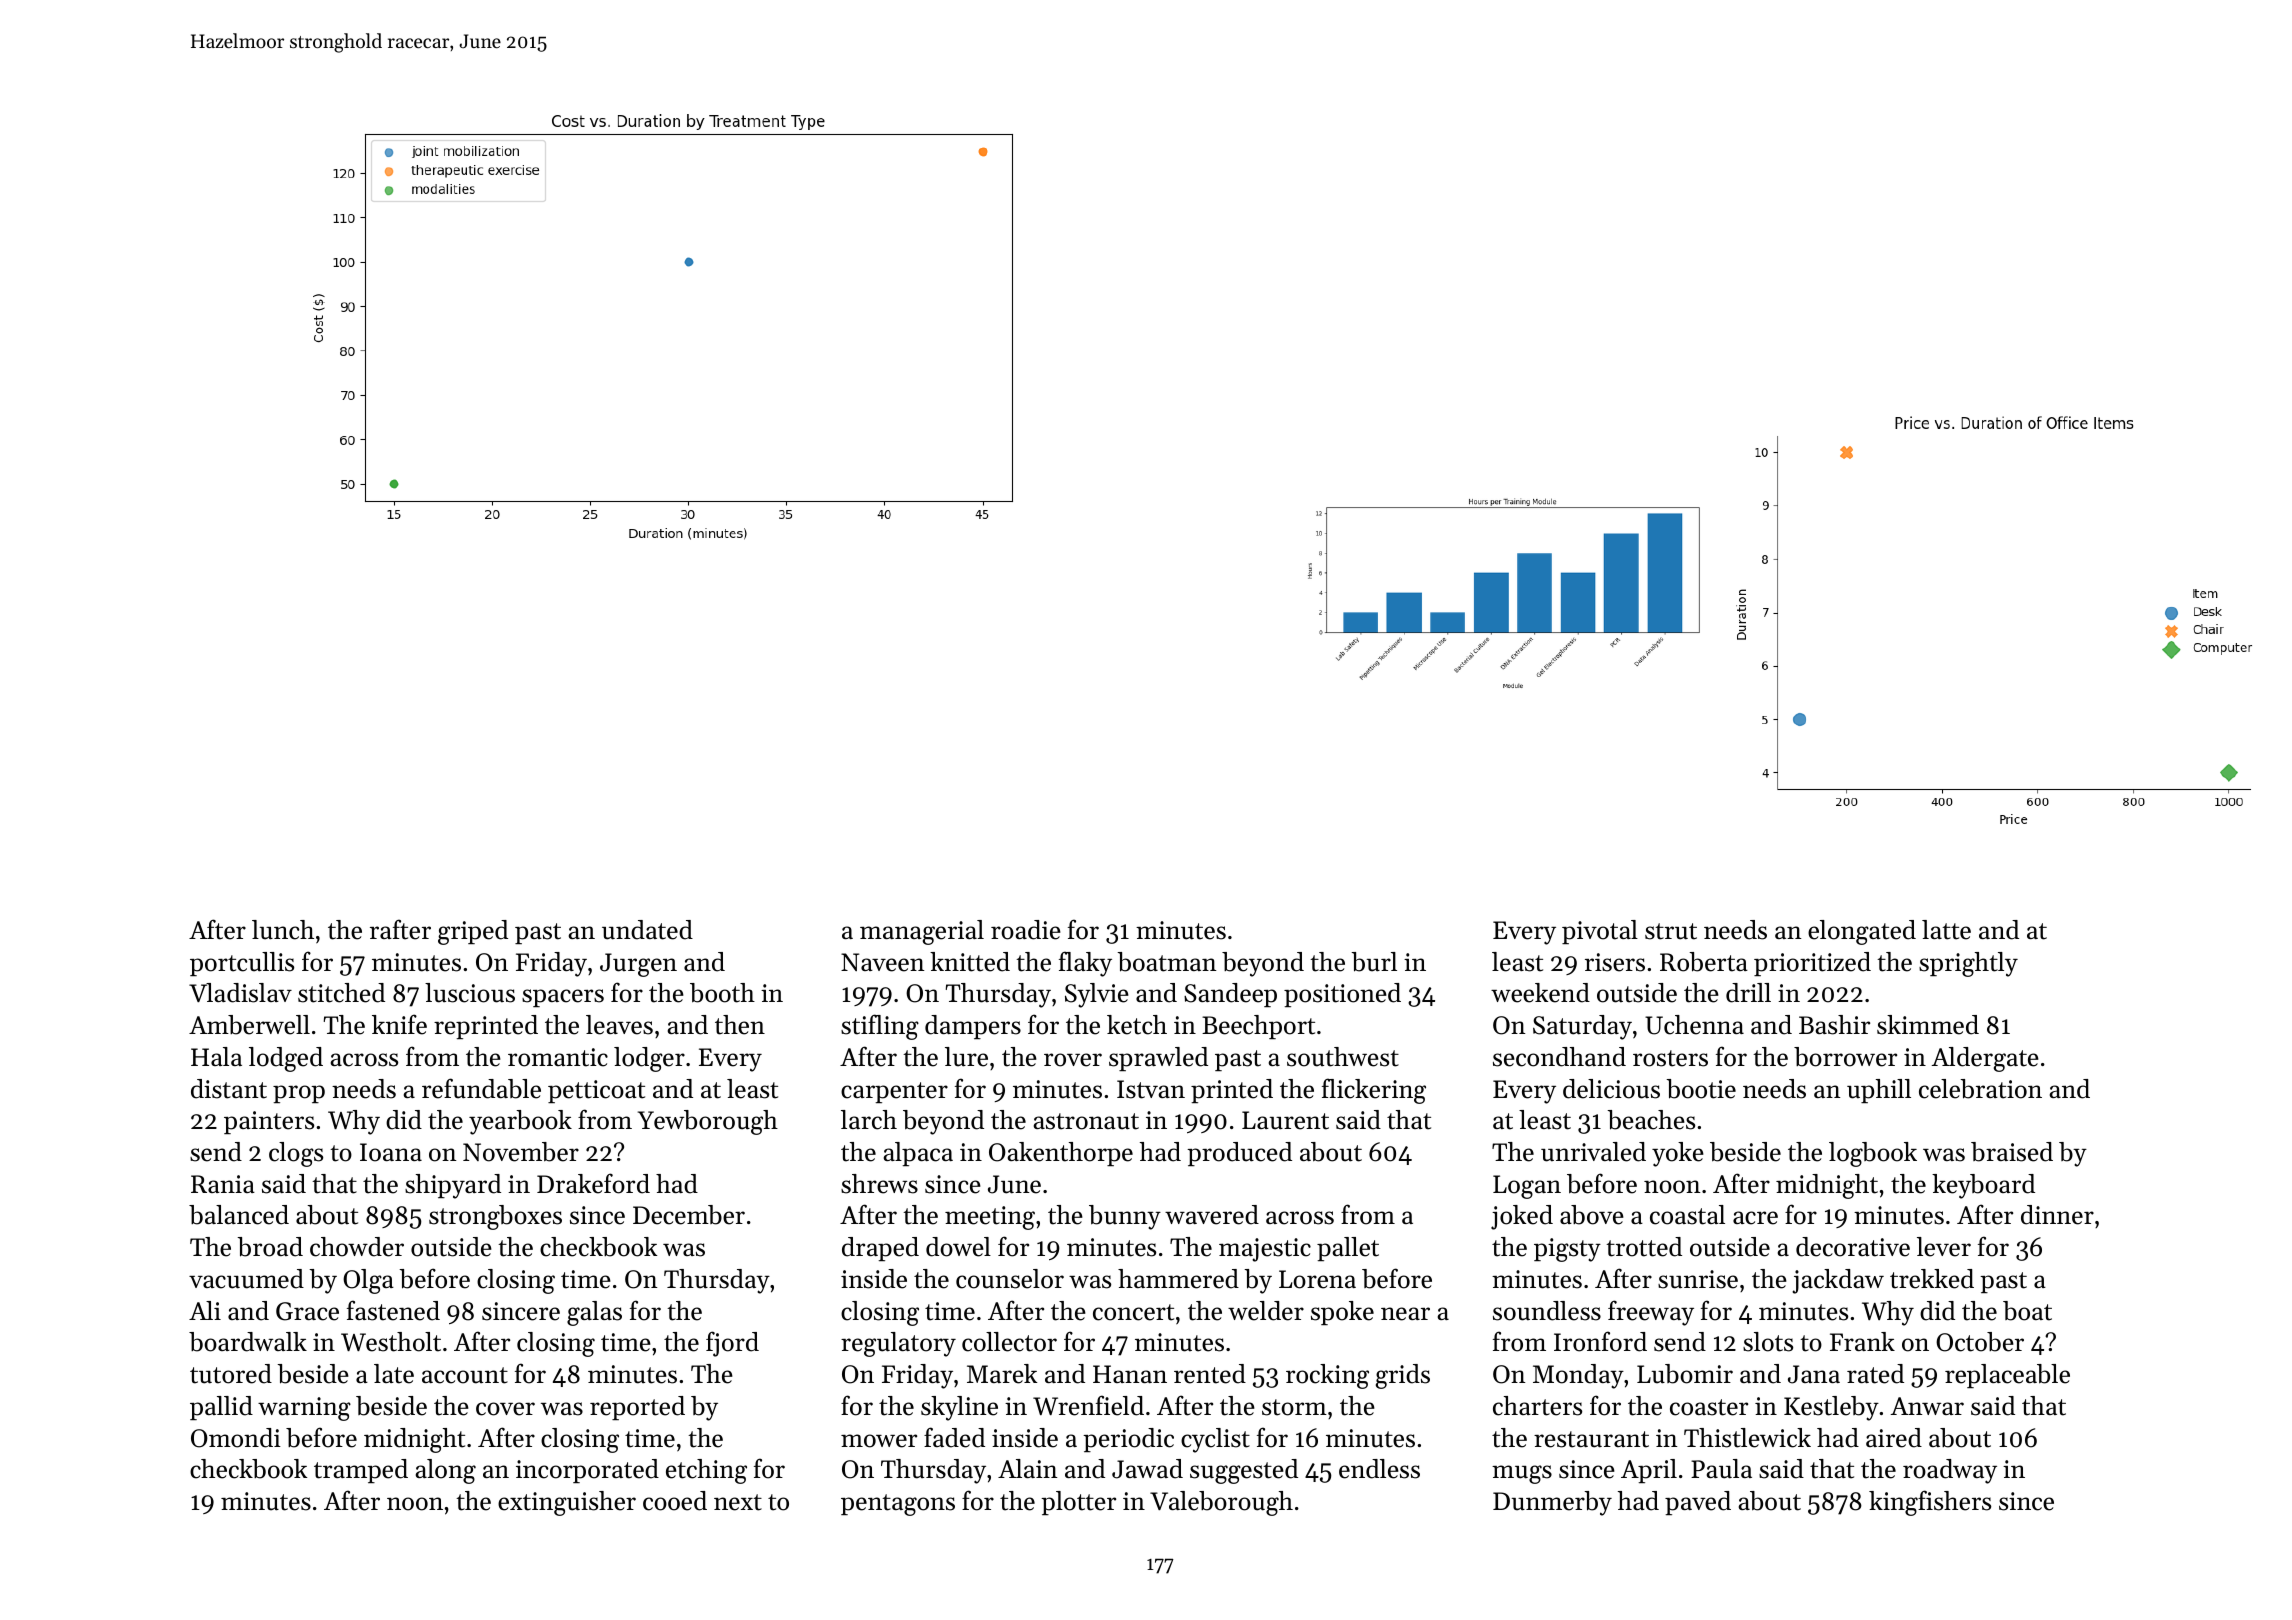 The image size is (2292, 1620). What do you see at coordinates (1265, 1250) in the page?
I see `majestic` at bounding box center [1265, 1250].
